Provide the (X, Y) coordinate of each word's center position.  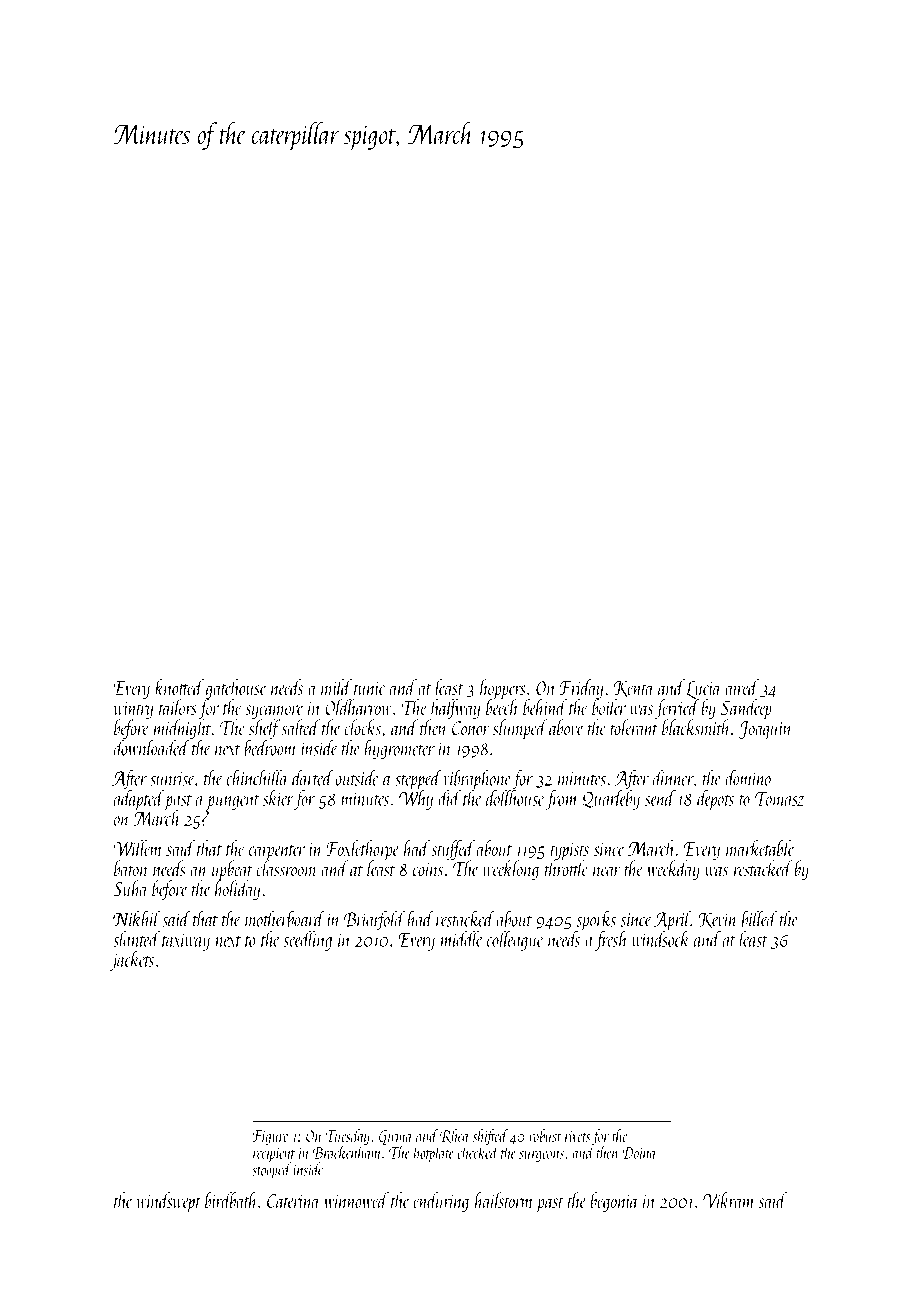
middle (462, 939)
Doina (639, 1153)
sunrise (172, 779)
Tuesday (348, 1137)
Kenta (634, 689)
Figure (271, 1138)
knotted (179, 687)
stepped (418, 780)
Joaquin (765, 730)
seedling (307, 941)
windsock (661, 939)
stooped (271, 1171)
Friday (581, 689)
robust (545, 1135)
